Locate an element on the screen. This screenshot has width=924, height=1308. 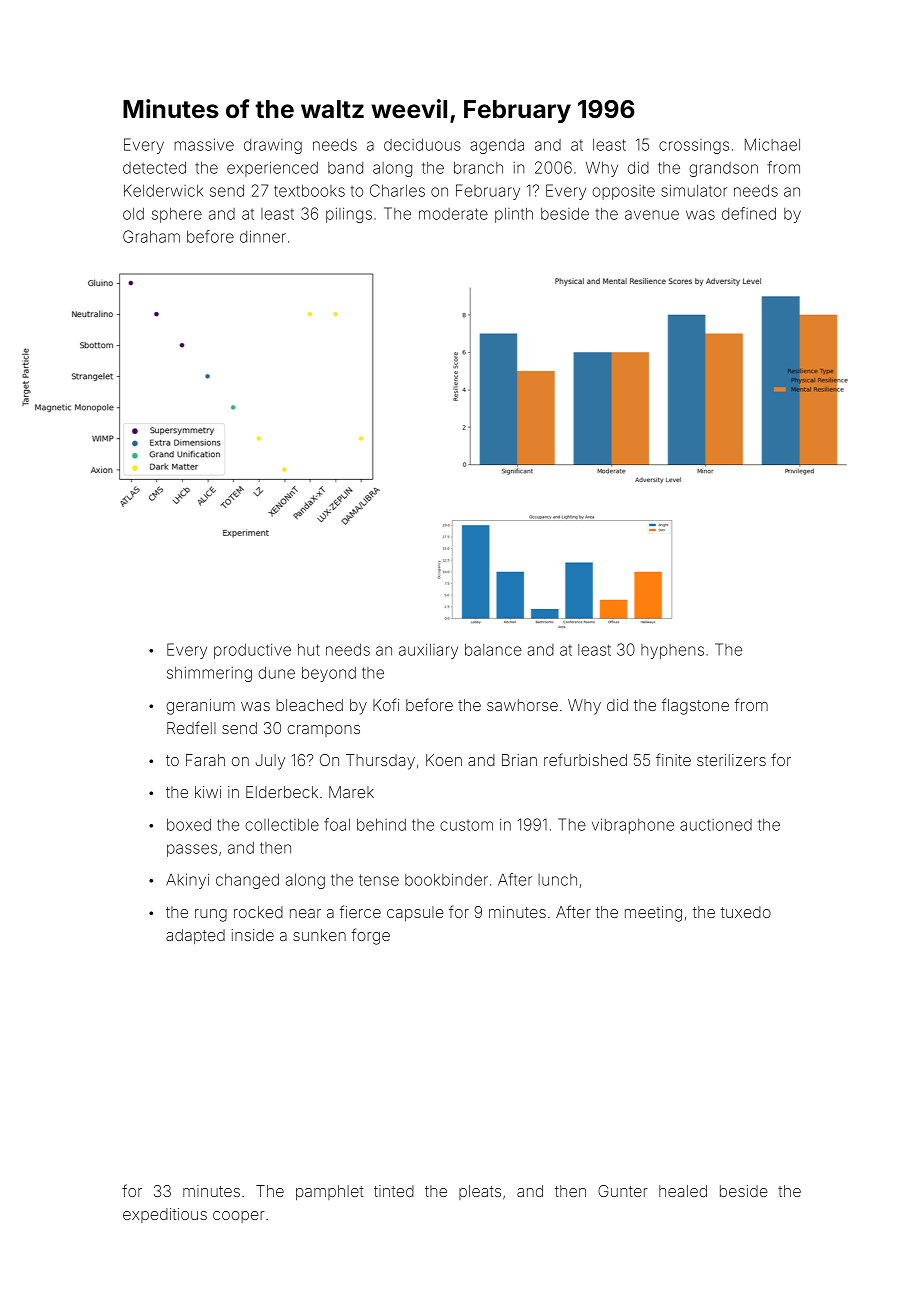
lunch is located at coordinates (557, 880).
